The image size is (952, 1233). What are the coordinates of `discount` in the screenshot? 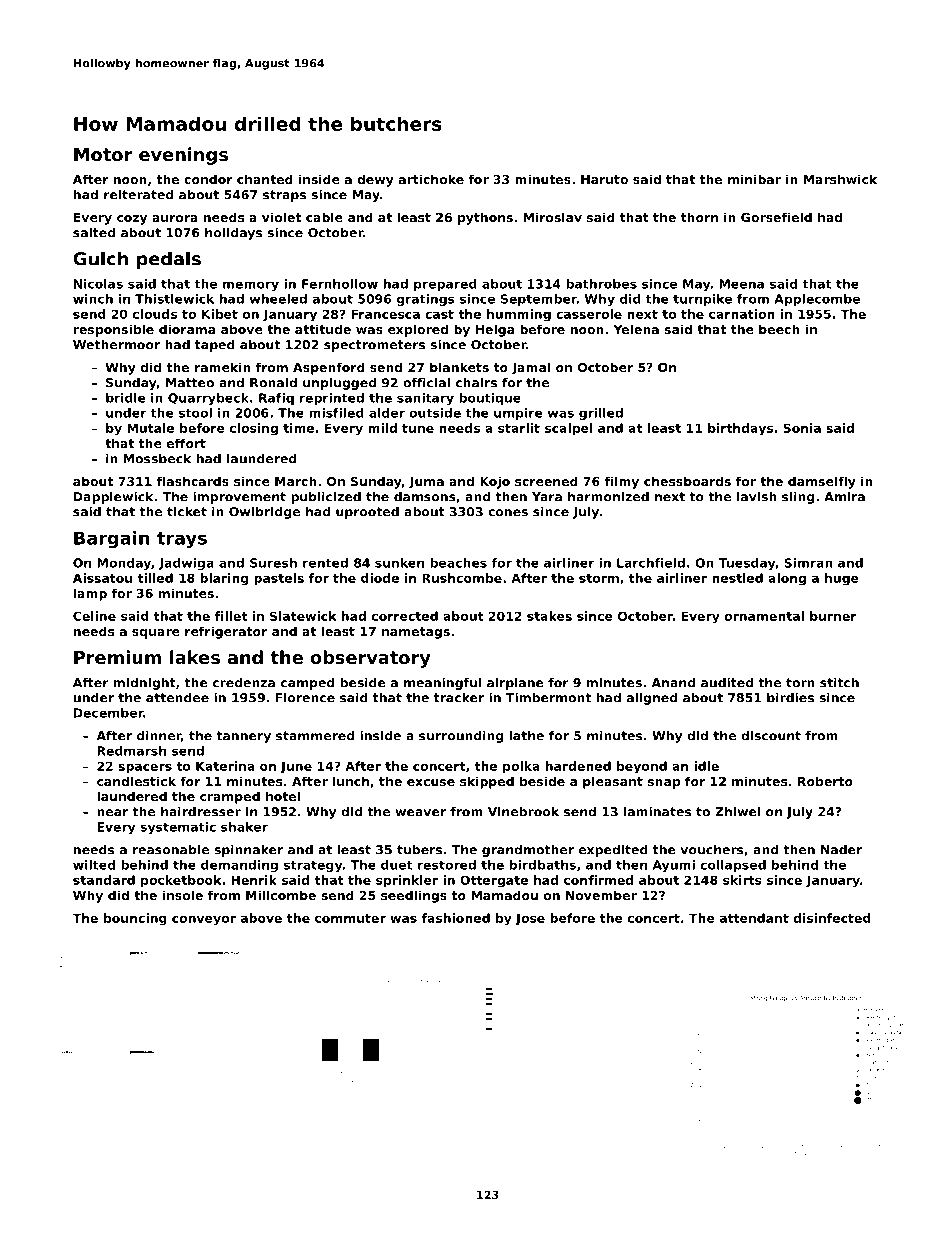 It's located at (771, 736).
